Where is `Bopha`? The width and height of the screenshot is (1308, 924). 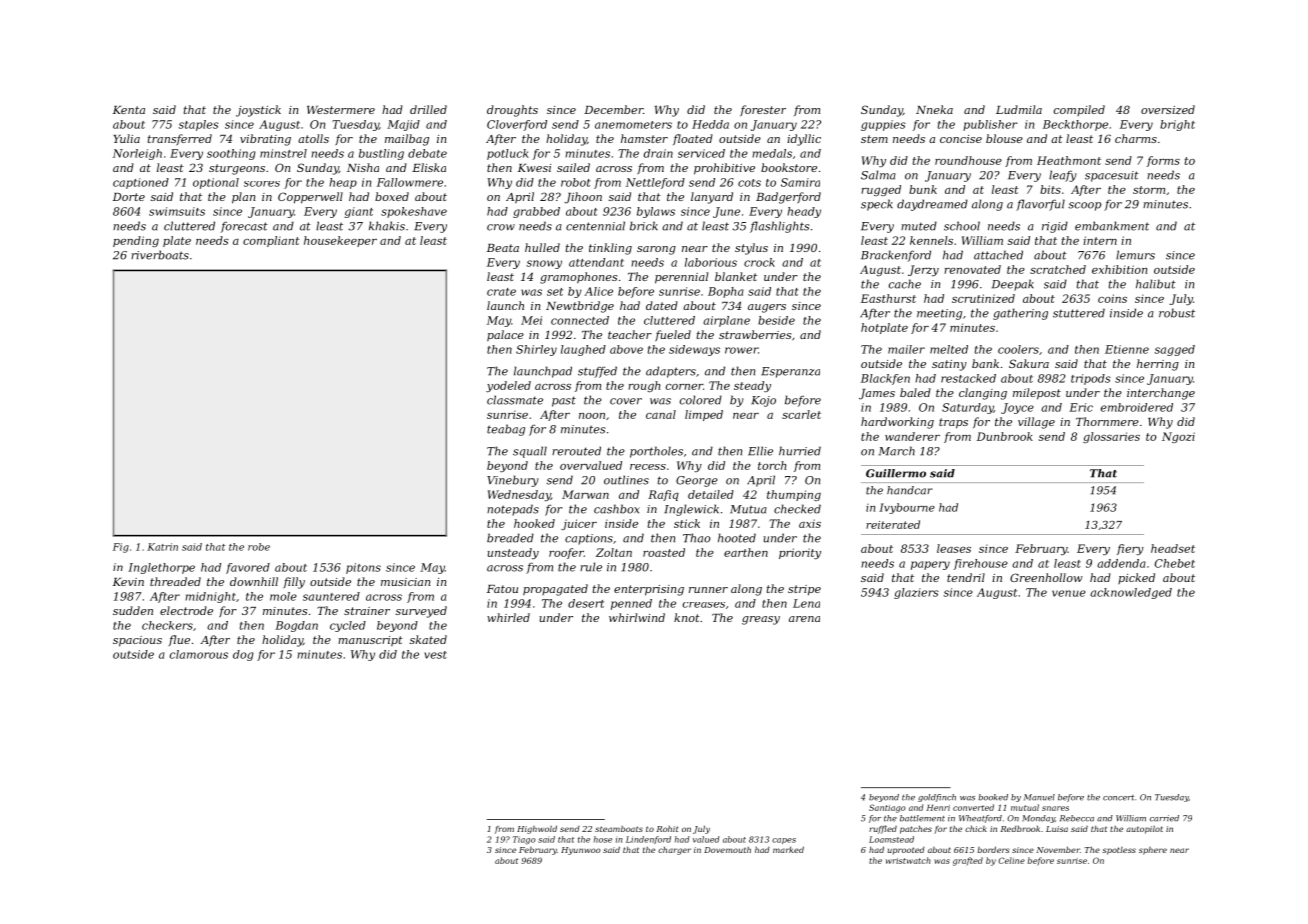 Bopha is located at coordinates (726, 292).
